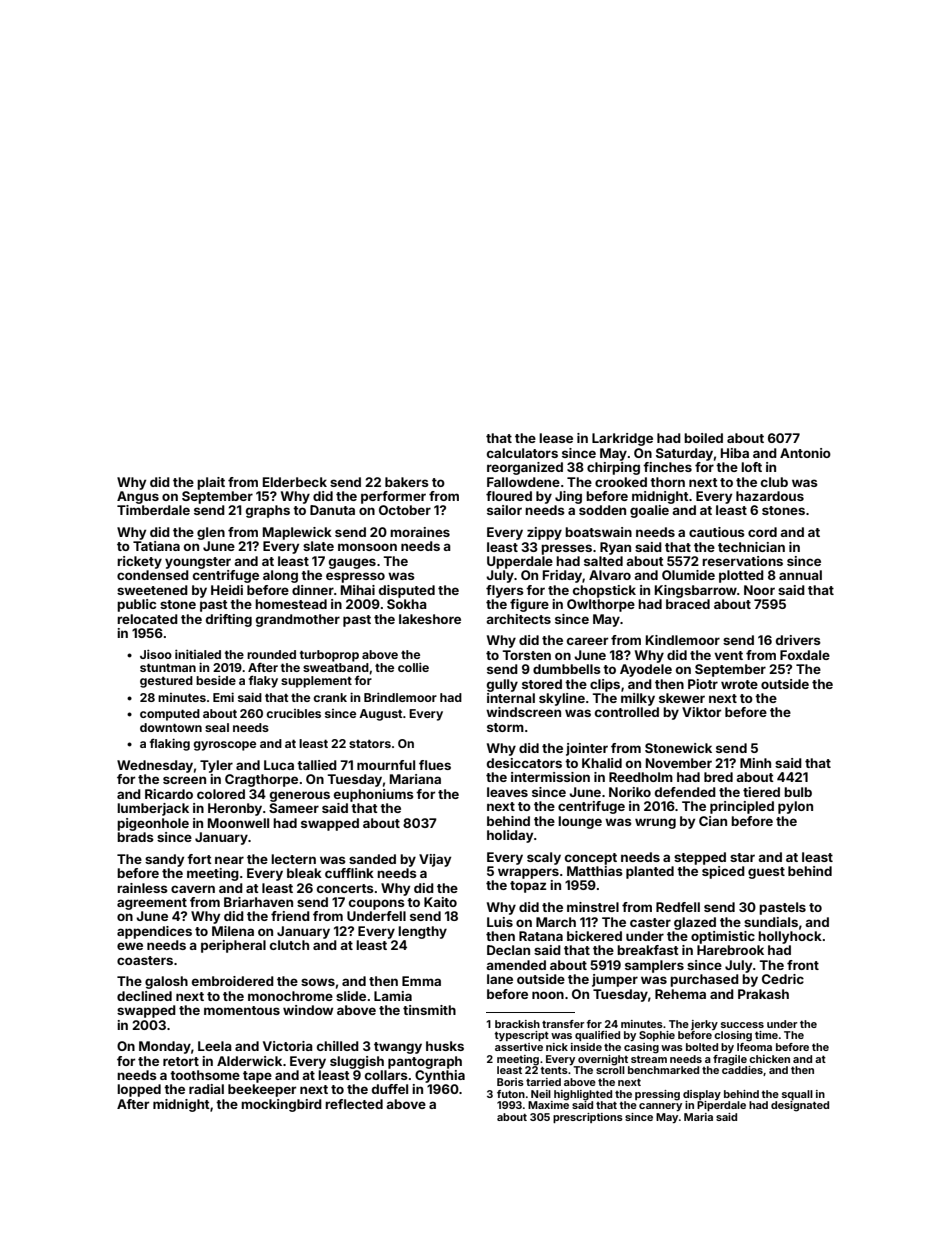 This screenshot has width=952, height=1233. I want to click on Ayodele, so click(646, 670).
